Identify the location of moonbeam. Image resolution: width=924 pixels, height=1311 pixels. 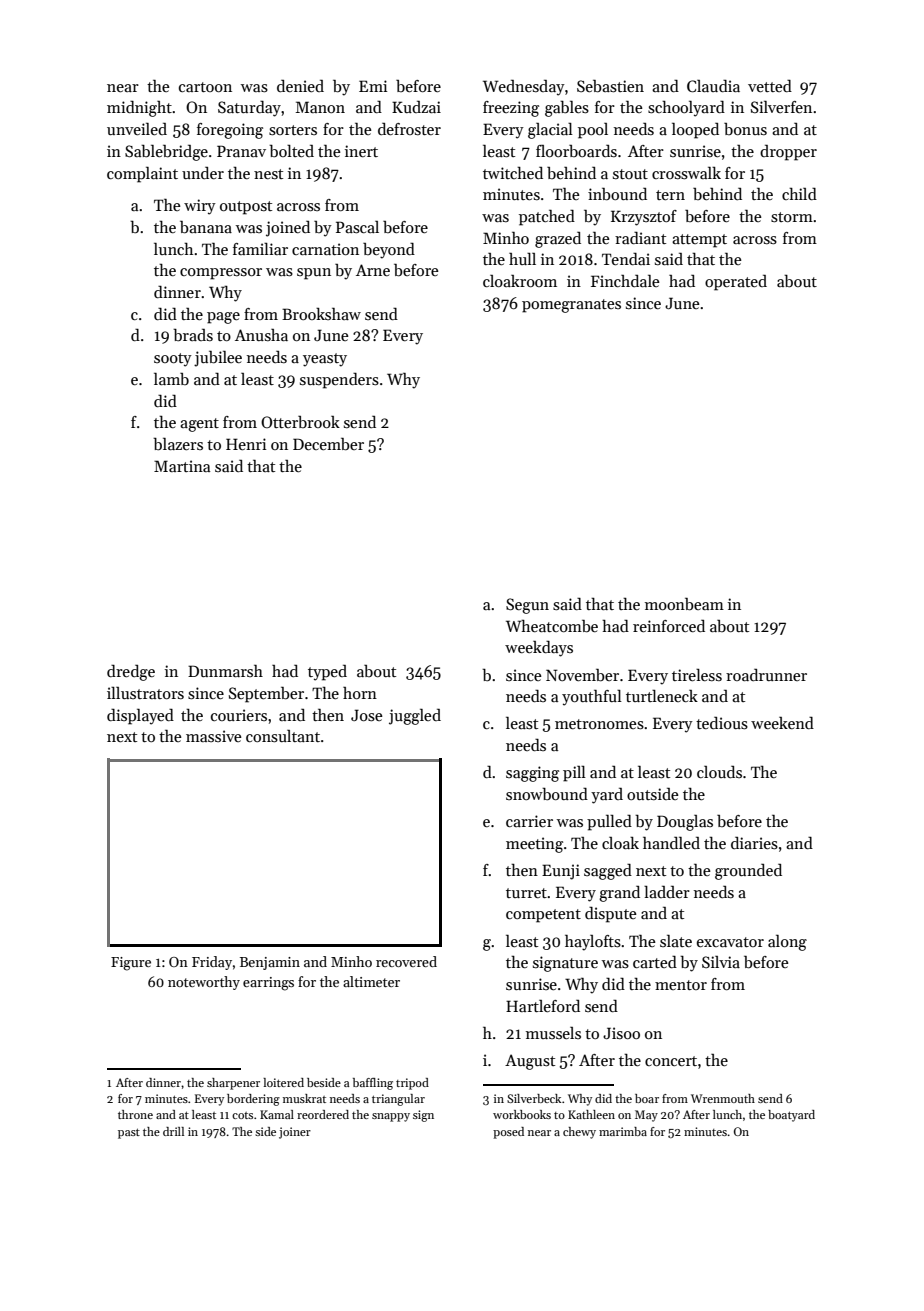
(684, 604).
